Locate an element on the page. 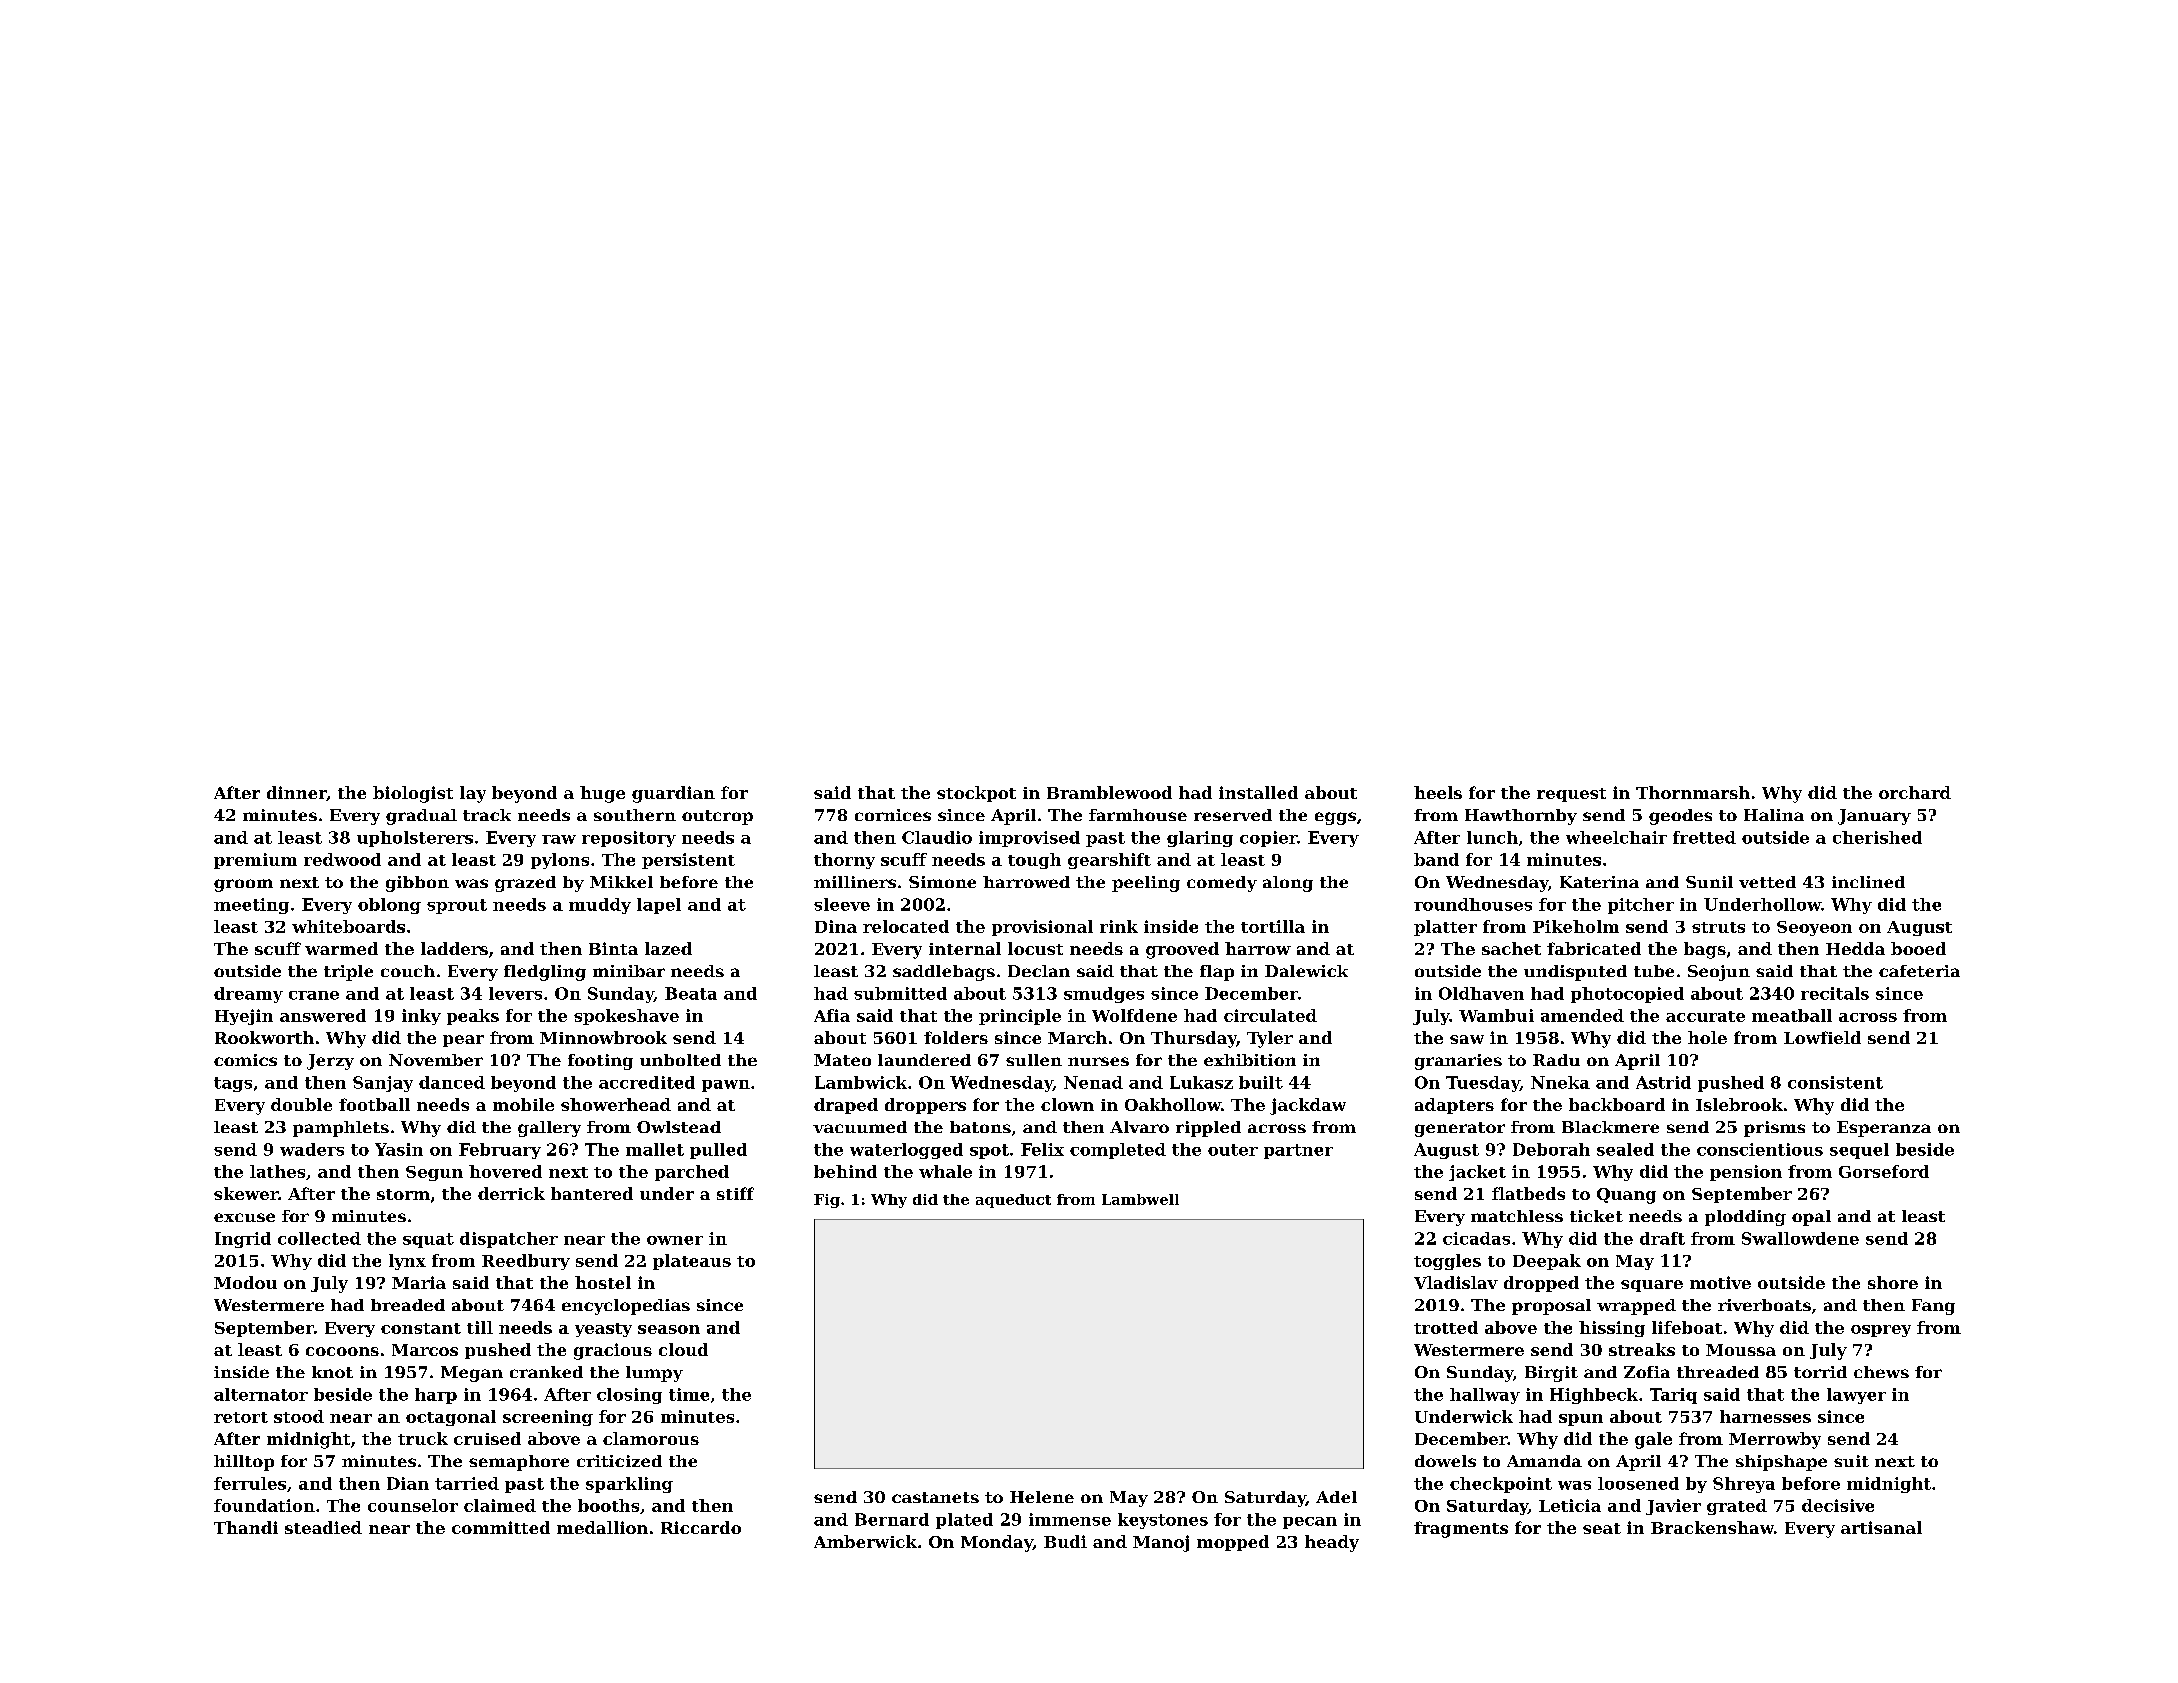  Minnowbrook is located at coordinates (603, 1037).
